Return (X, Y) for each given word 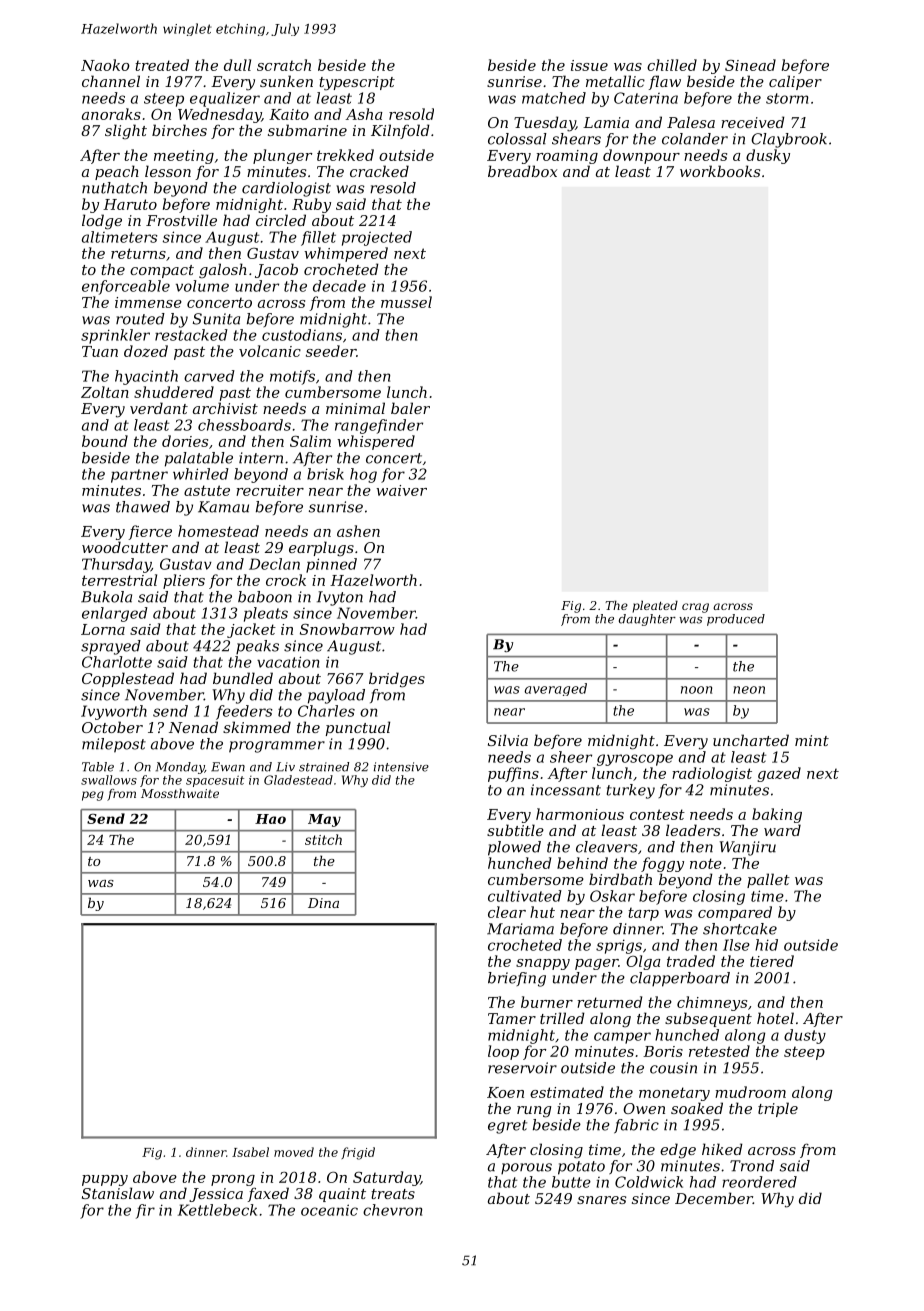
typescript (357, 83)
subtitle (515, 830)
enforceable (126, 287)
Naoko (105, 65)
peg (93, 796)
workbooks (720, 171)
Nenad (193, 727)
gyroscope (635, 760)
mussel (406, 302)
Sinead (750, 65)
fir (145, 1211)
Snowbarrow (347, 629)
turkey (631, 791)
